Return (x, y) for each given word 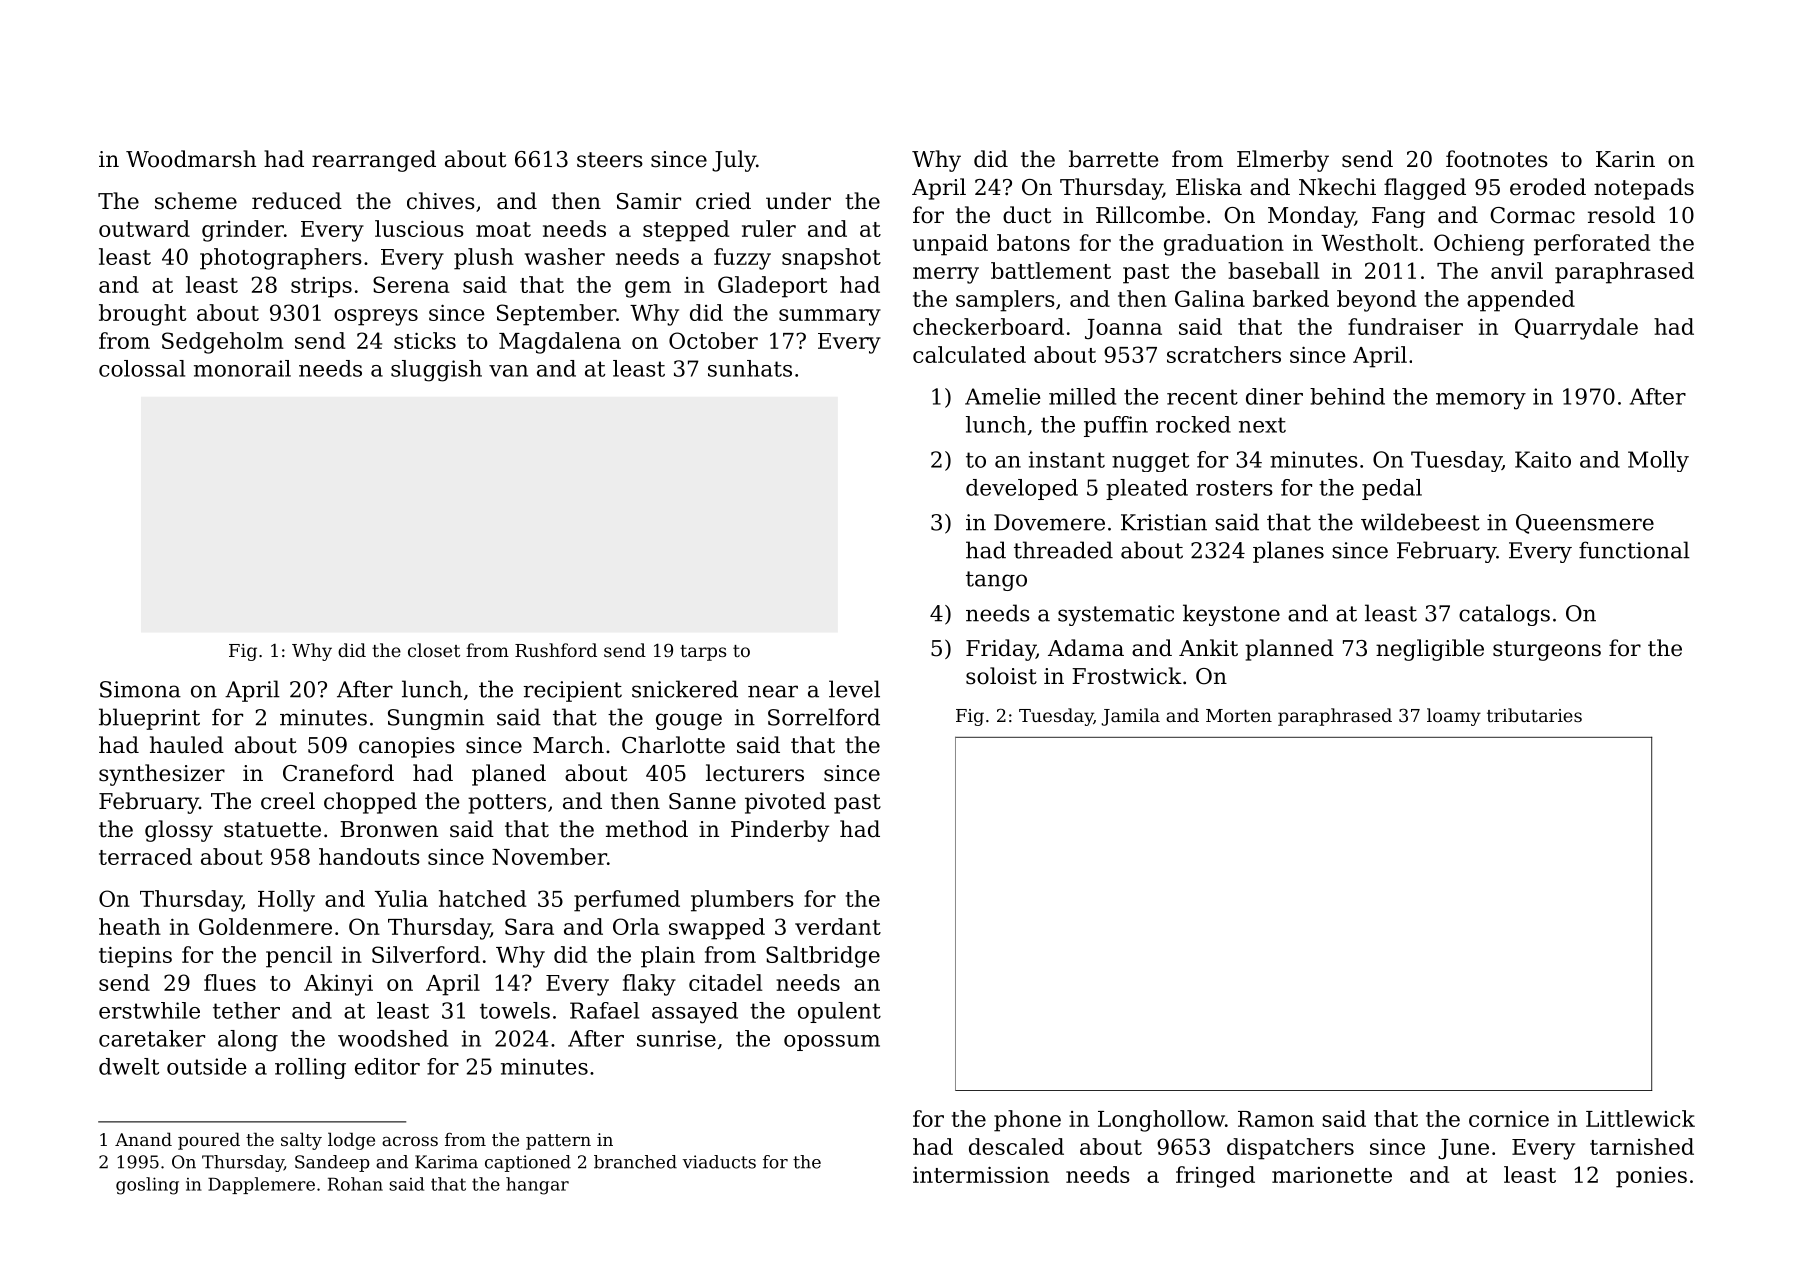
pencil (299, 957)
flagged (1425, 189)
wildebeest (1420, 522)
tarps (703, 653)
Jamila (1130, 717)
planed (509, 775)
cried (723, 201)
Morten (1239, 715)
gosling (147, 1186)
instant (1067, 459)
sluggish (436, 371)
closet (434, 650)
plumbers (742, 901)
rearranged (374, 161)
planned (1289, 650)
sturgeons (1547, 651)
